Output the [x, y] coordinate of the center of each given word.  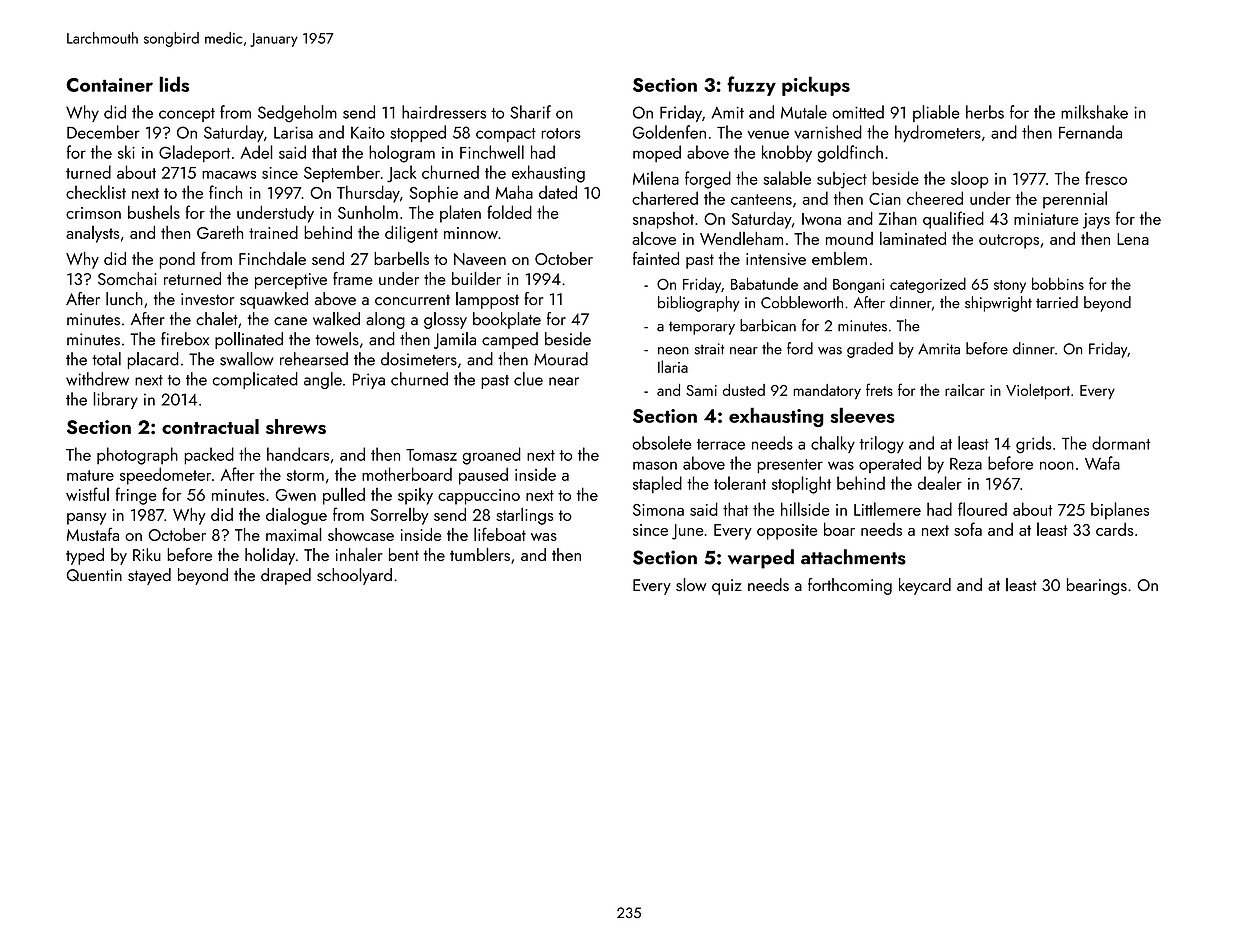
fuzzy [751, 86]
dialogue [296, 516]
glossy [445, 320]
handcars [298, 454]
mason [655, 465]
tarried [1057, 302]
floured [982, 509]
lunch [124, 299]
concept [187, 115]
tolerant [740, 483]
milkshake [1094, 112]
